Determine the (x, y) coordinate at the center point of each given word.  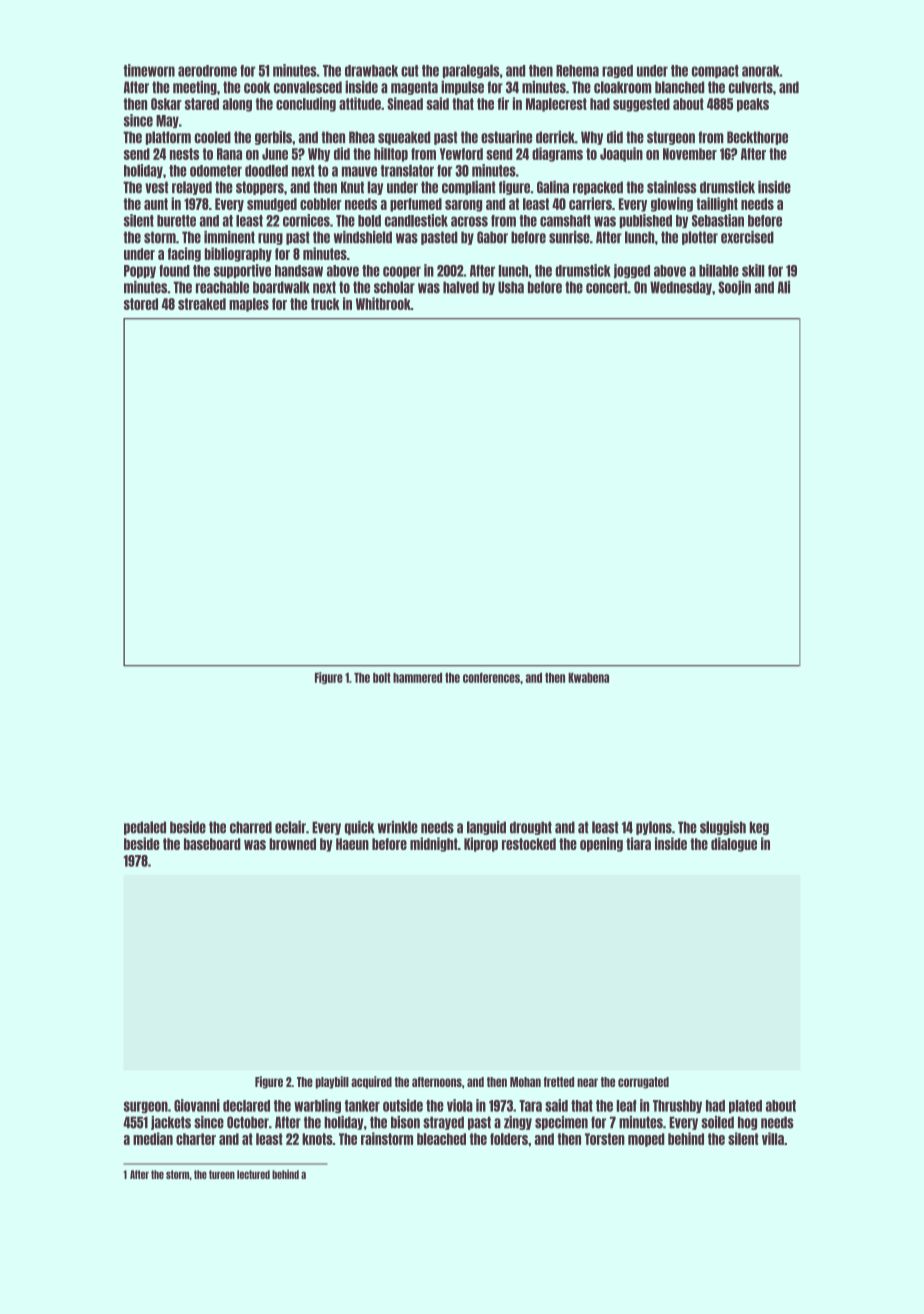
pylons (654, 828)
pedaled (145, 828)
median (153, 1138)
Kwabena (588, 678)
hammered (417, 678)
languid (486, 828)
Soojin (734, 288)
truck (325, 304)
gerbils (273, 138)
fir (503, 103)
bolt (382, 678)
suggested (641, 105)
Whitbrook (383, 303)
